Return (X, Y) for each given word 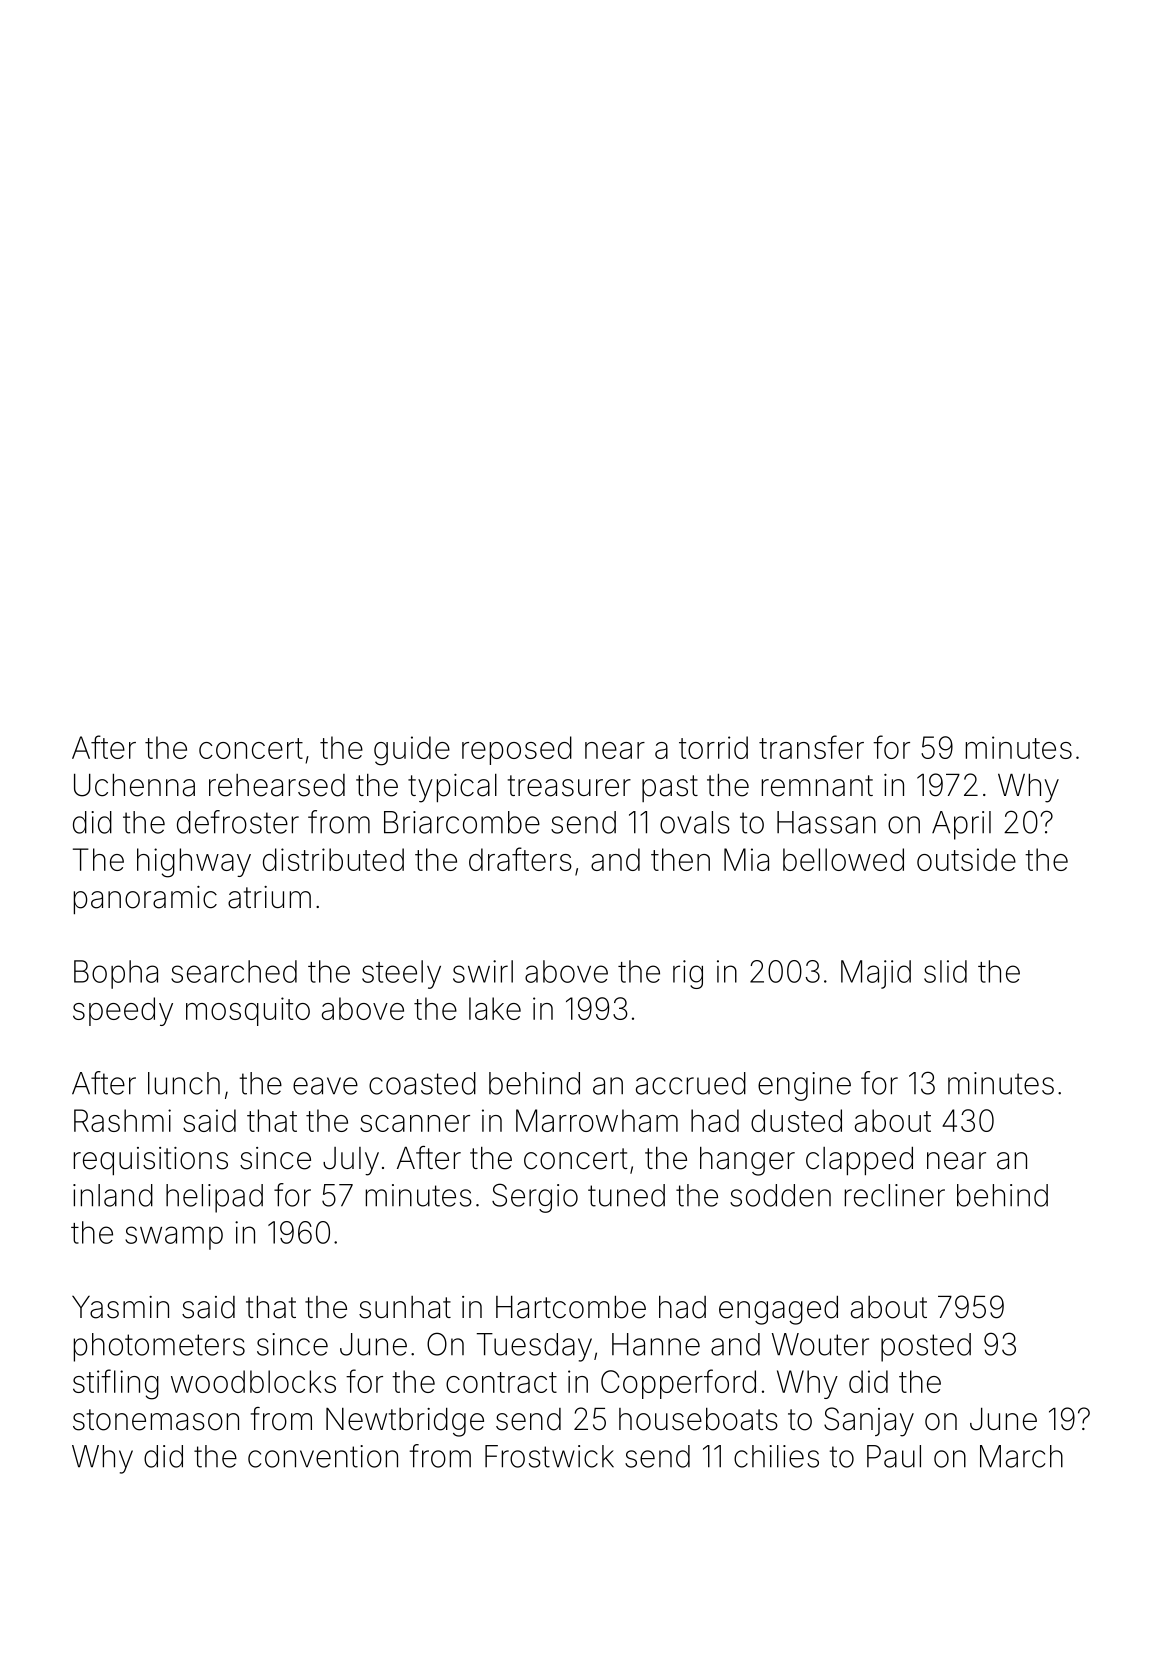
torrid (713, 747)
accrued (691, 1083)
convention (323, 1456)
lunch (184, 1083)
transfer (811, 747)
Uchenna (134, 785)
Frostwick (549, 1456)
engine (804, 1086)
